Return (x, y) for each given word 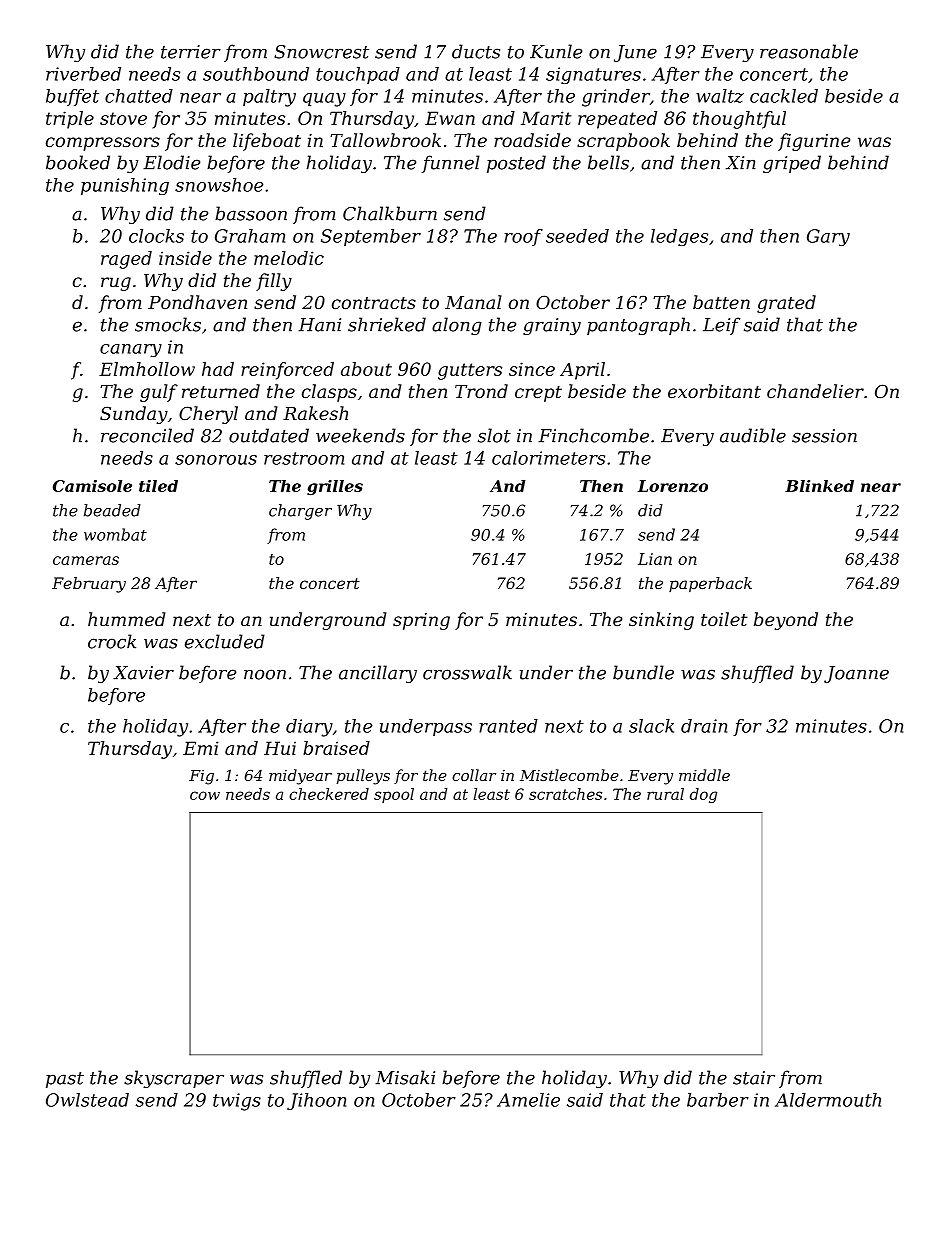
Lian (655, 559)
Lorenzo (673, 486)
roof (523, 237)
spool (394, 795)
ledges (679, 237)
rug (116, 284)
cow (205, 795)
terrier (191, 52)
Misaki (405, 1077)
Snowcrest (321, 52)
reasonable (809, 51)
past (65, 1080)
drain (704, 726)
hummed (127, 619)
